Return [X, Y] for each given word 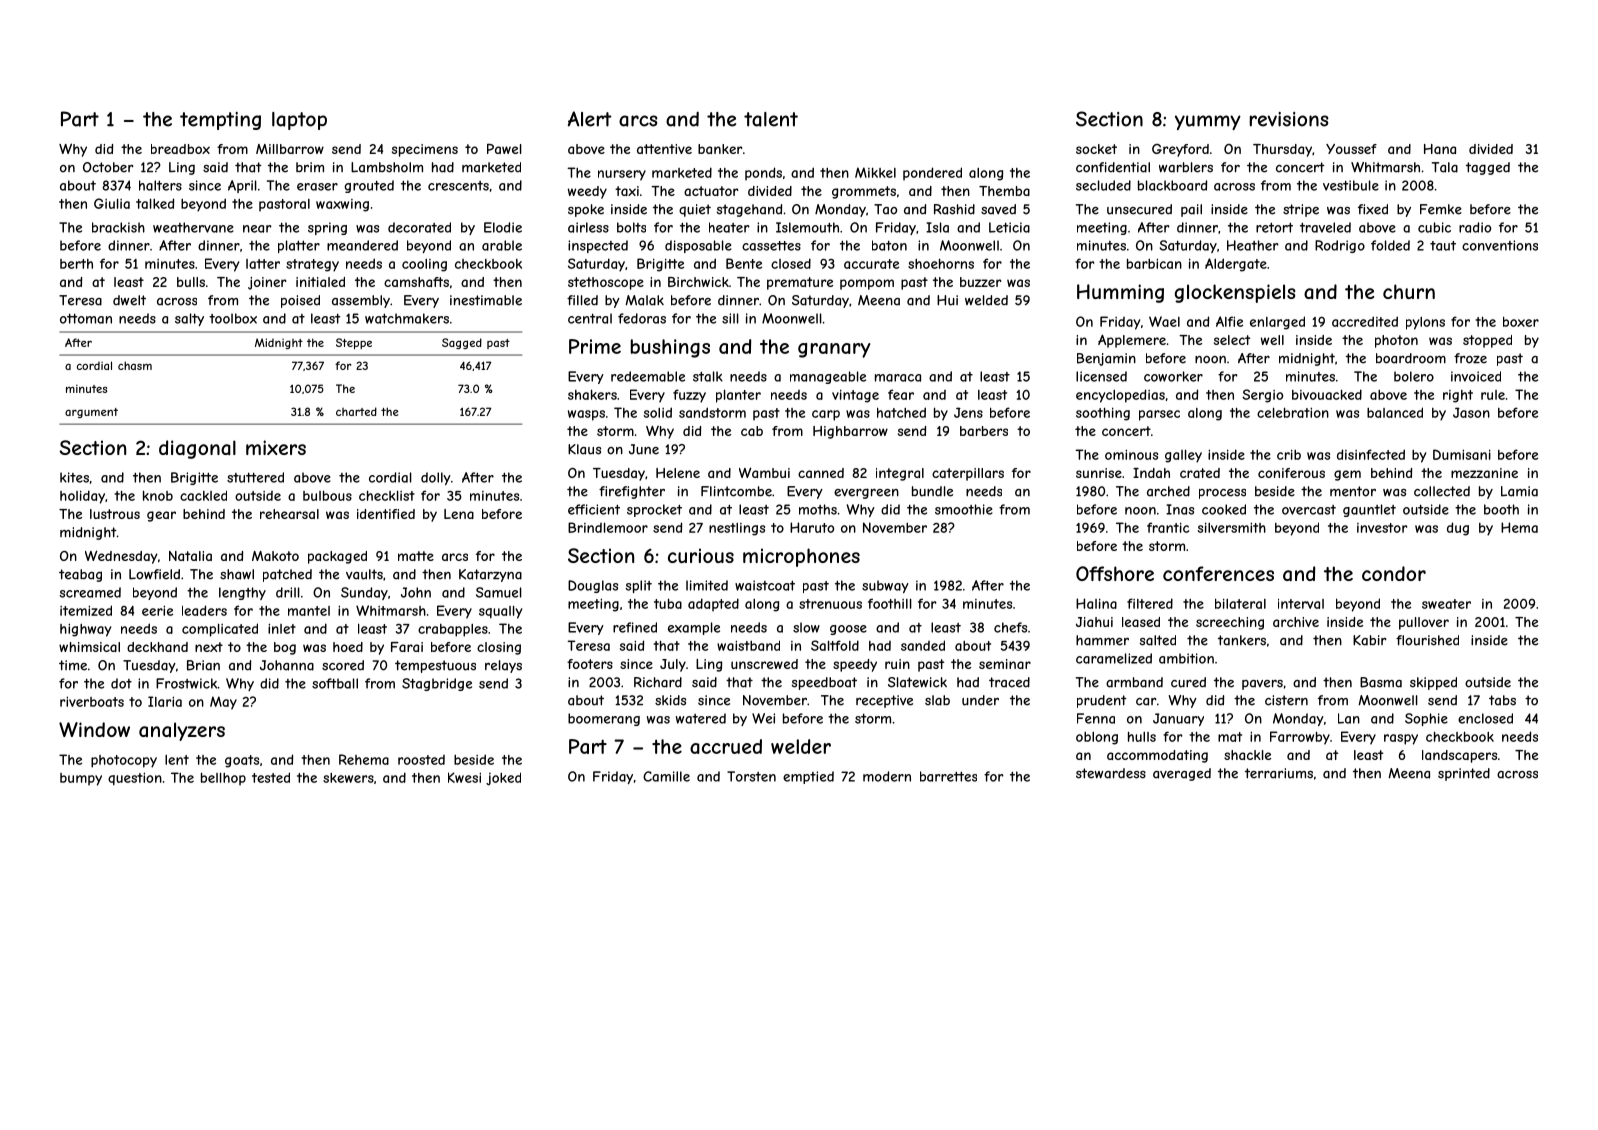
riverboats [92, 701]
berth [76, 264]
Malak [644, 300]
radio [1475, 227]
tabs [1502, 700]
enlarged [1277, 323]
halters [160, 185]
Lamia [1519, 491]
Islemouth [807, 227]
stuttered [255, 477]
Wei [763, 718]
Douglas [593, 586]
